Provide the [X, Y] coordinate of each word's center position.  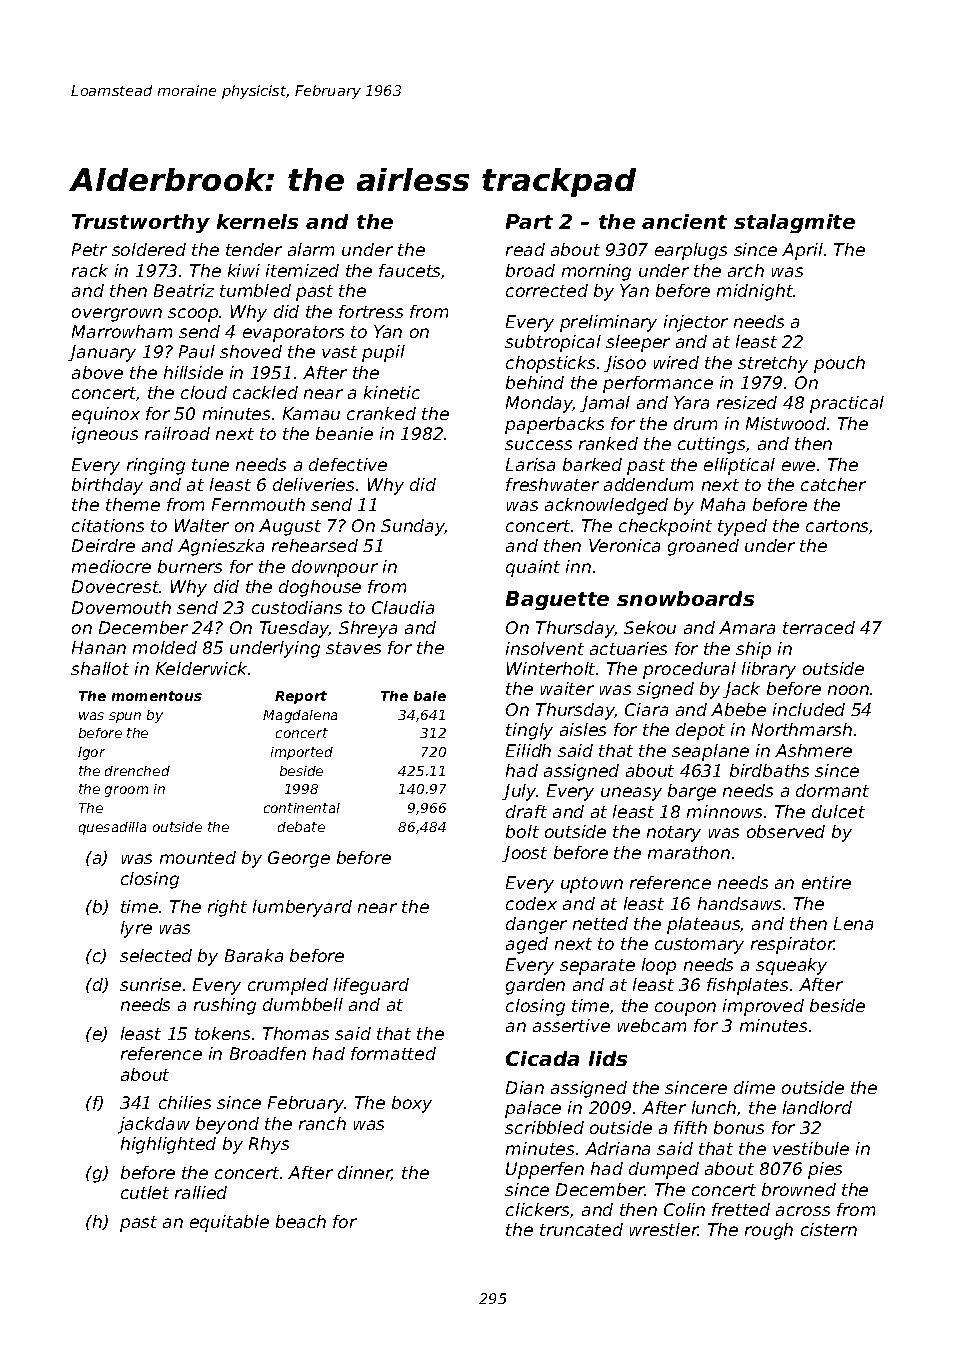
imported [302, 753]
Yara [691, 402]
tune [210, 465]
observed [786, 831]
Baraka [254, 955]
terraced [819, 627]
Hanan [99, 647]
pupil [383, 353]
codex [531, 903]
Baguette [557, 600]
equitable [229, 1223]
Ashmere [813, 750]
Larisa [530, 464]
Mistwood [786, 423]
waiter [567, 688]
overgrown [117, 315]
